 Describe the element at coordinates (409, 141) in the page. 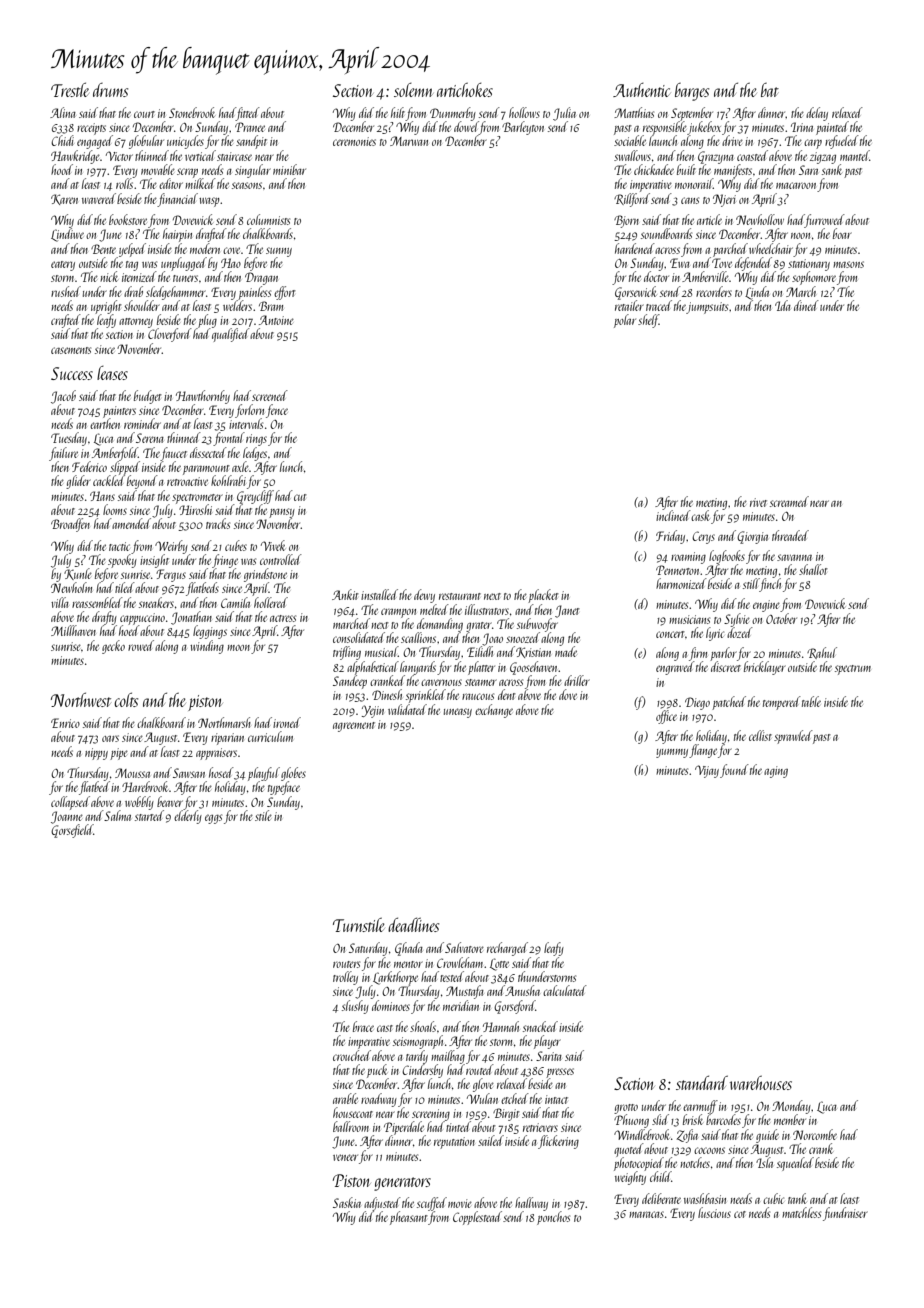

I see `Marwan` at that location.
